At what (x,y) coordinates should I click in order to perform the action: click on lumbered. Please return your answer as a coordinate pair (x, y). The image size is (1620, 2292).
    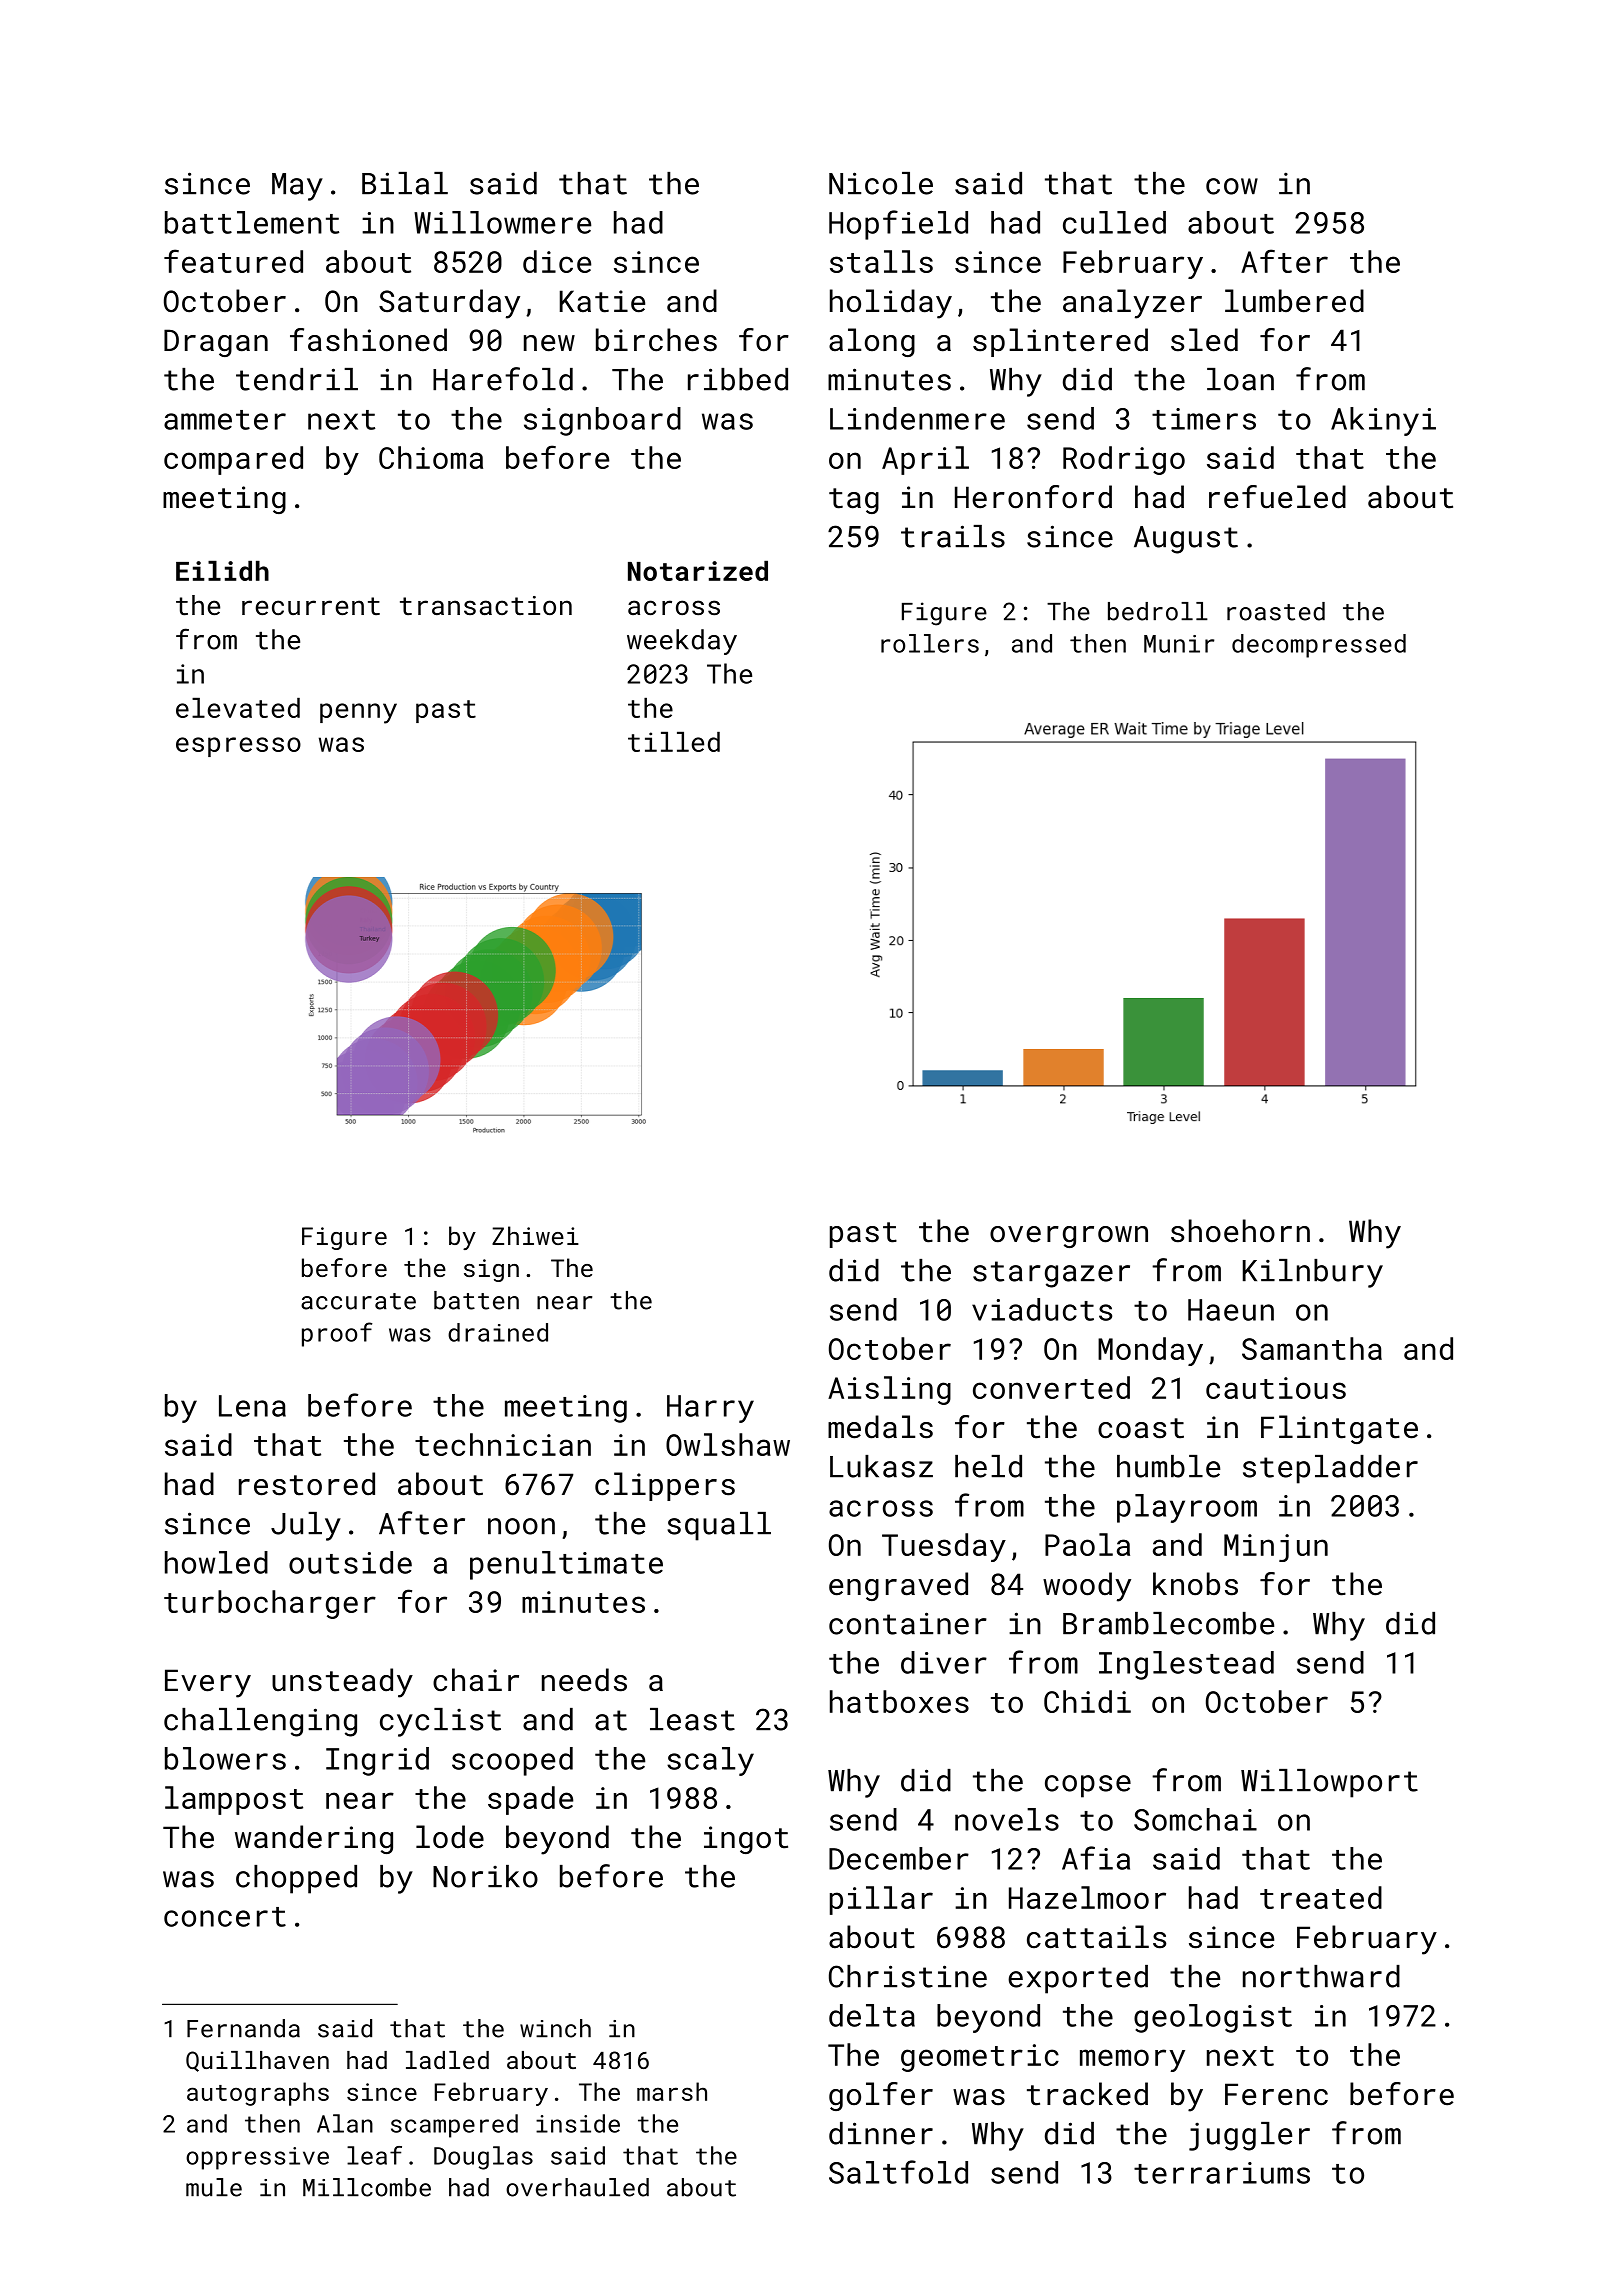
    Looking at the image, I should click on (1294, 301).
